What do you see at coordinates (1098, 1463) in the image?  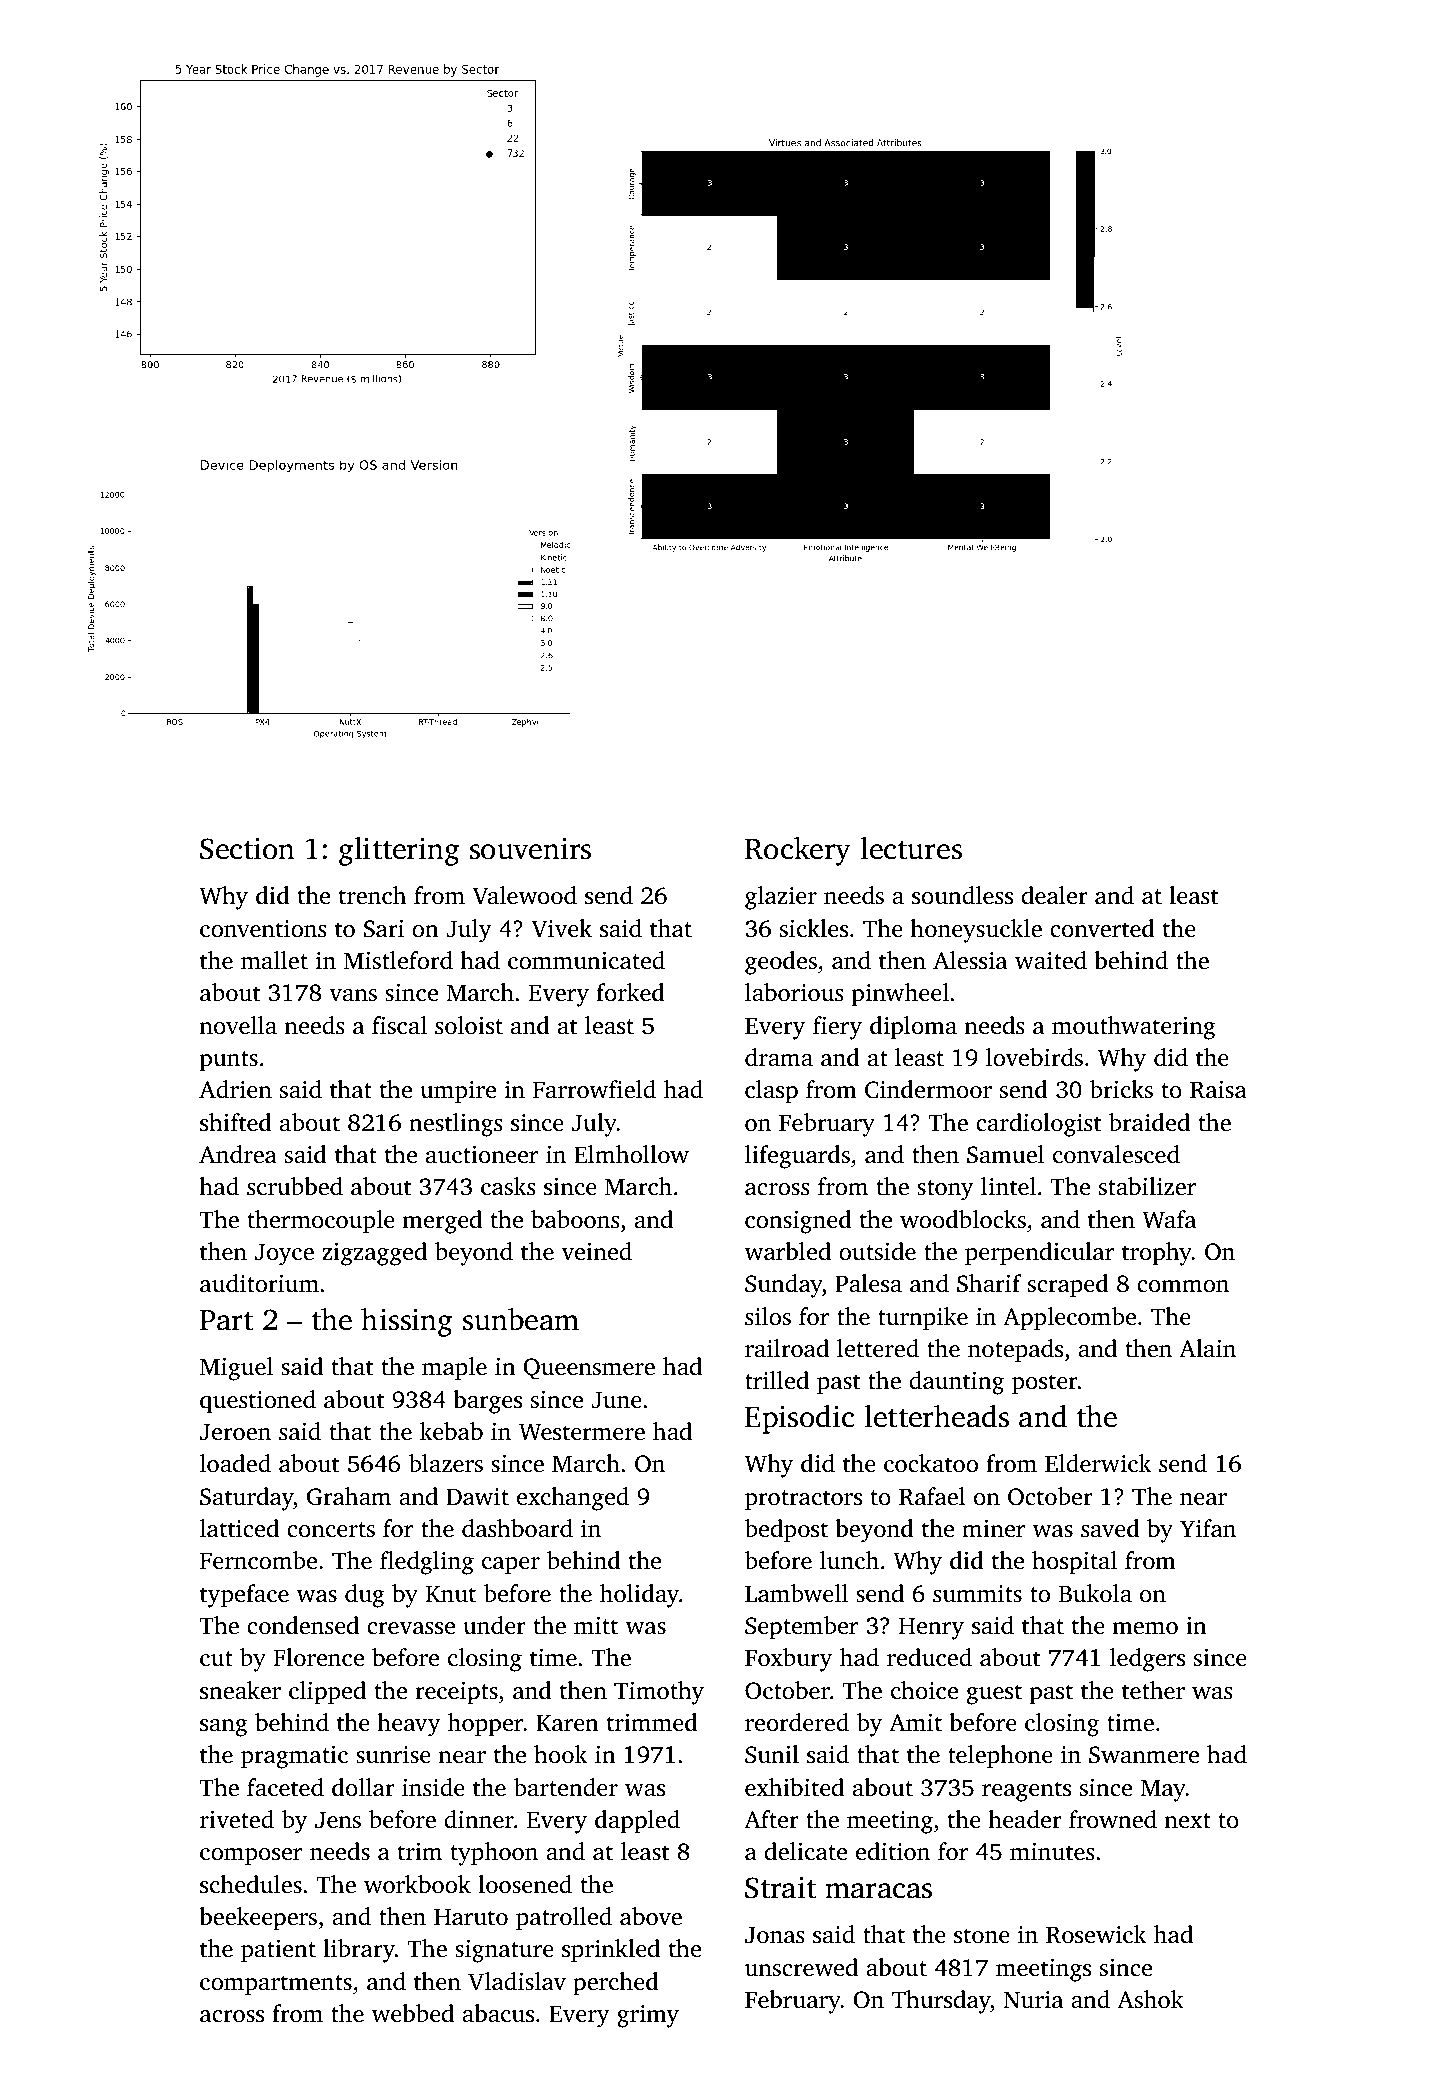 I see `Elderwick` at bounding box center [1098, 1463].
